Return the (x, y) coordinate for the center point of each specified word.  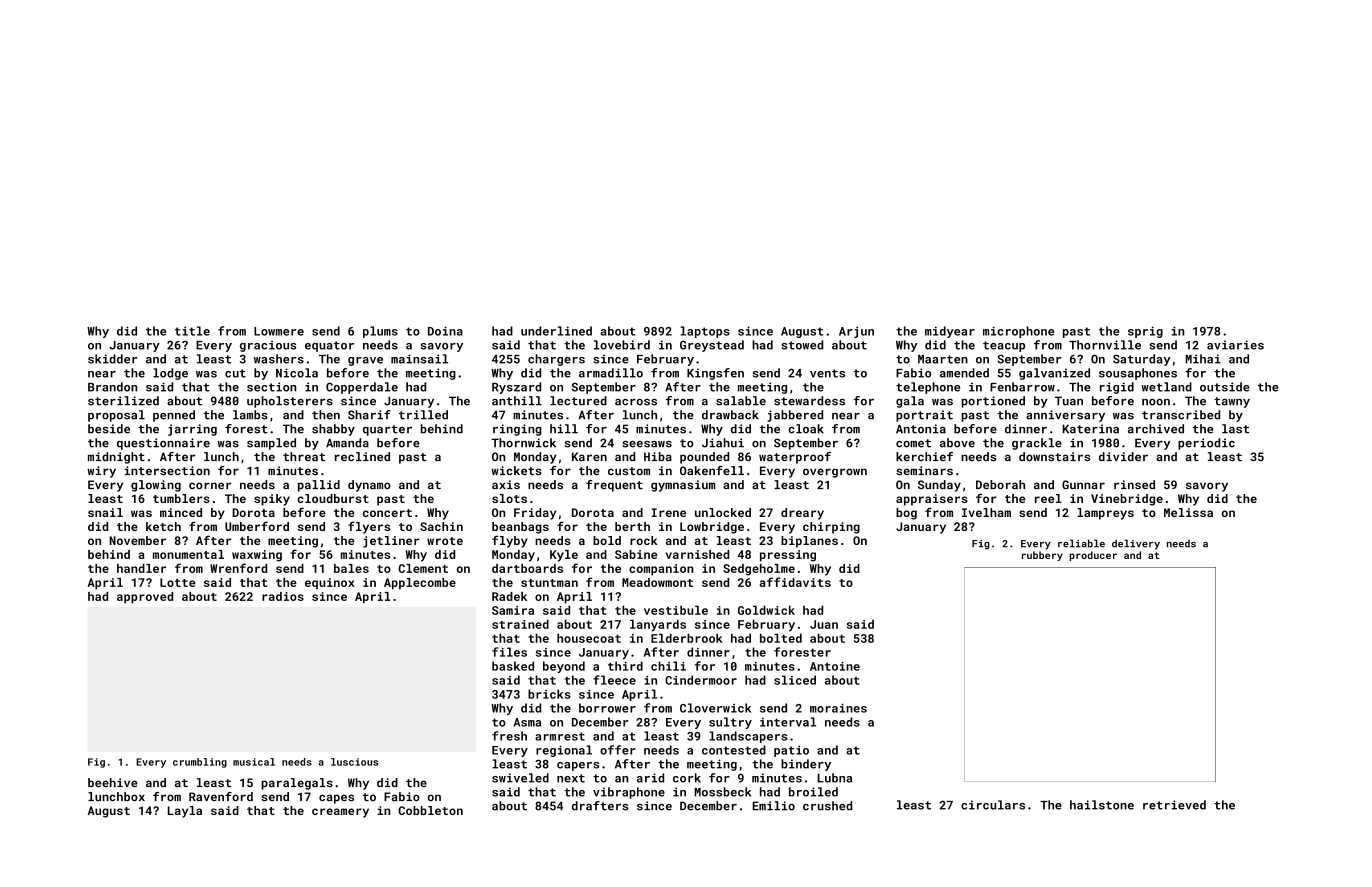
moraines (838, 708)
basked (513, 666)
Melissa (1188, 512)
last (1235, 429)
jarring (192, 430)
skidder (113, 359)
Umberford (257, 526)
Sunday (939, 486)
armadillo (611, 373)
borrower (607, 708)
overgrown (835, 473)
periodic (1206, 444)
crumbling (200, 763)
